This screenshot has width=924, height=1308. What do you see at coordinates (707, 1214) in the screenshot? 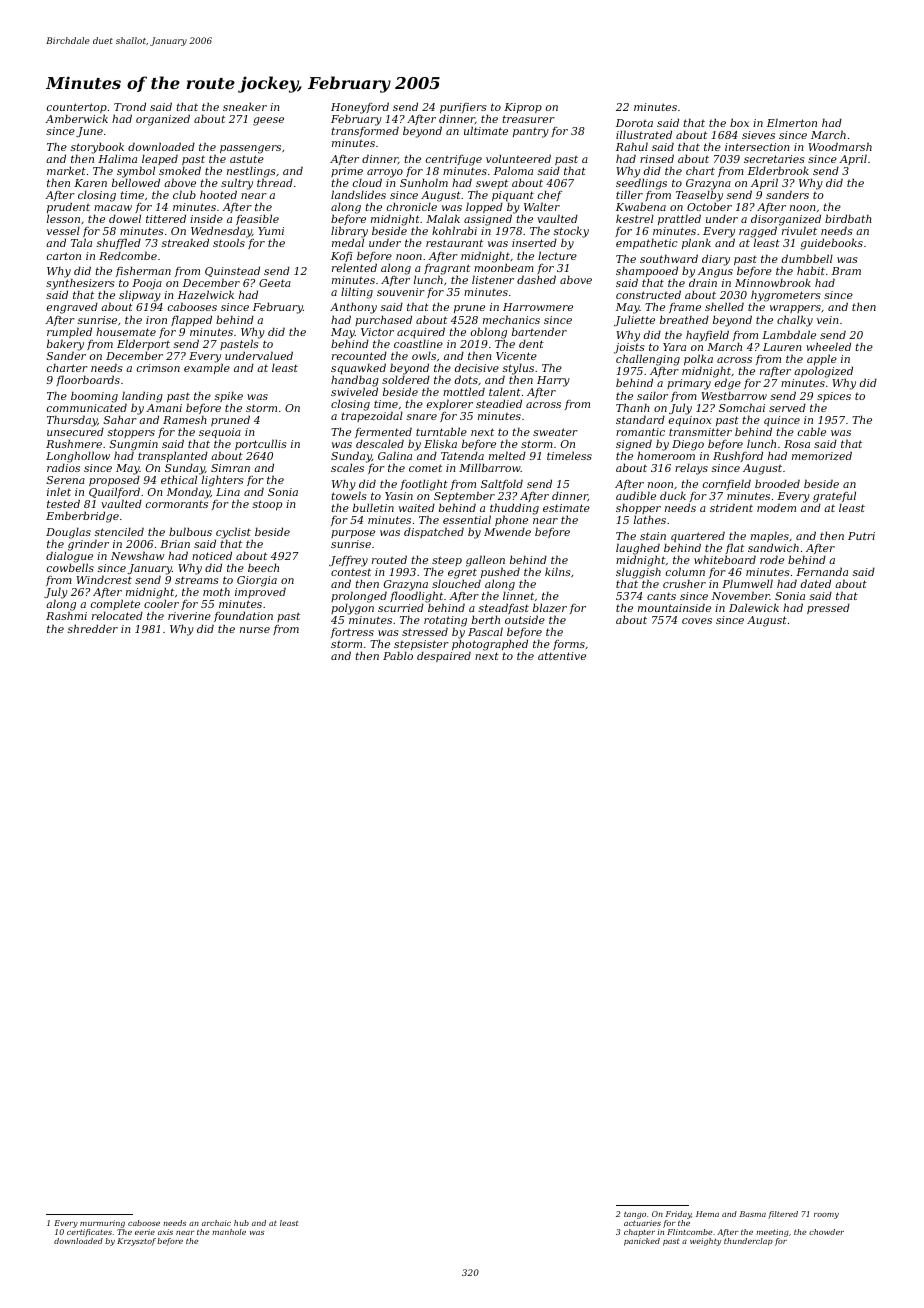
I see `Hema` at bounding box center [707, 1214].
